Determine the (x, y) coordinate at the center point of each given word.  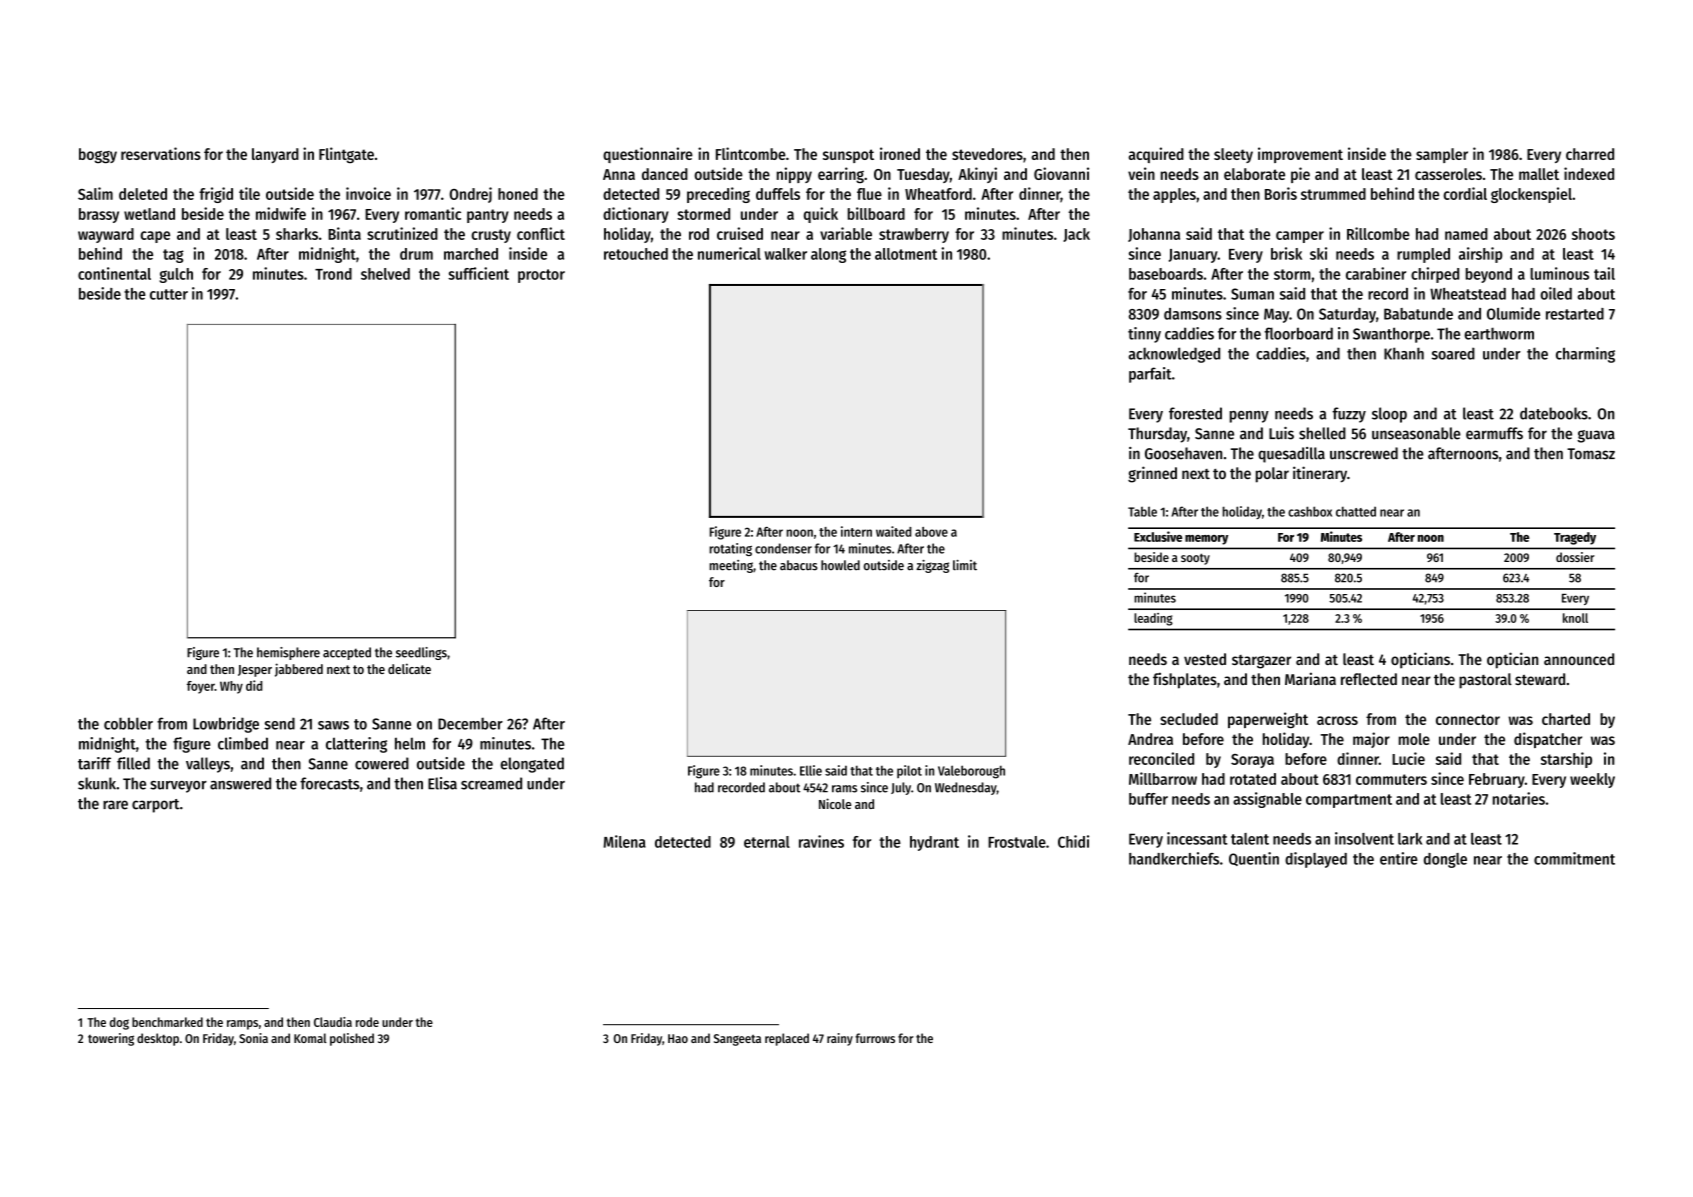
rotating (730, 549)
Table (1142, 511)
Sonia (253, 1038)
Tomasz (1591, 454)
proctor (541, 276)
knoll (1575, 618)
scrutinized (402, 233)
